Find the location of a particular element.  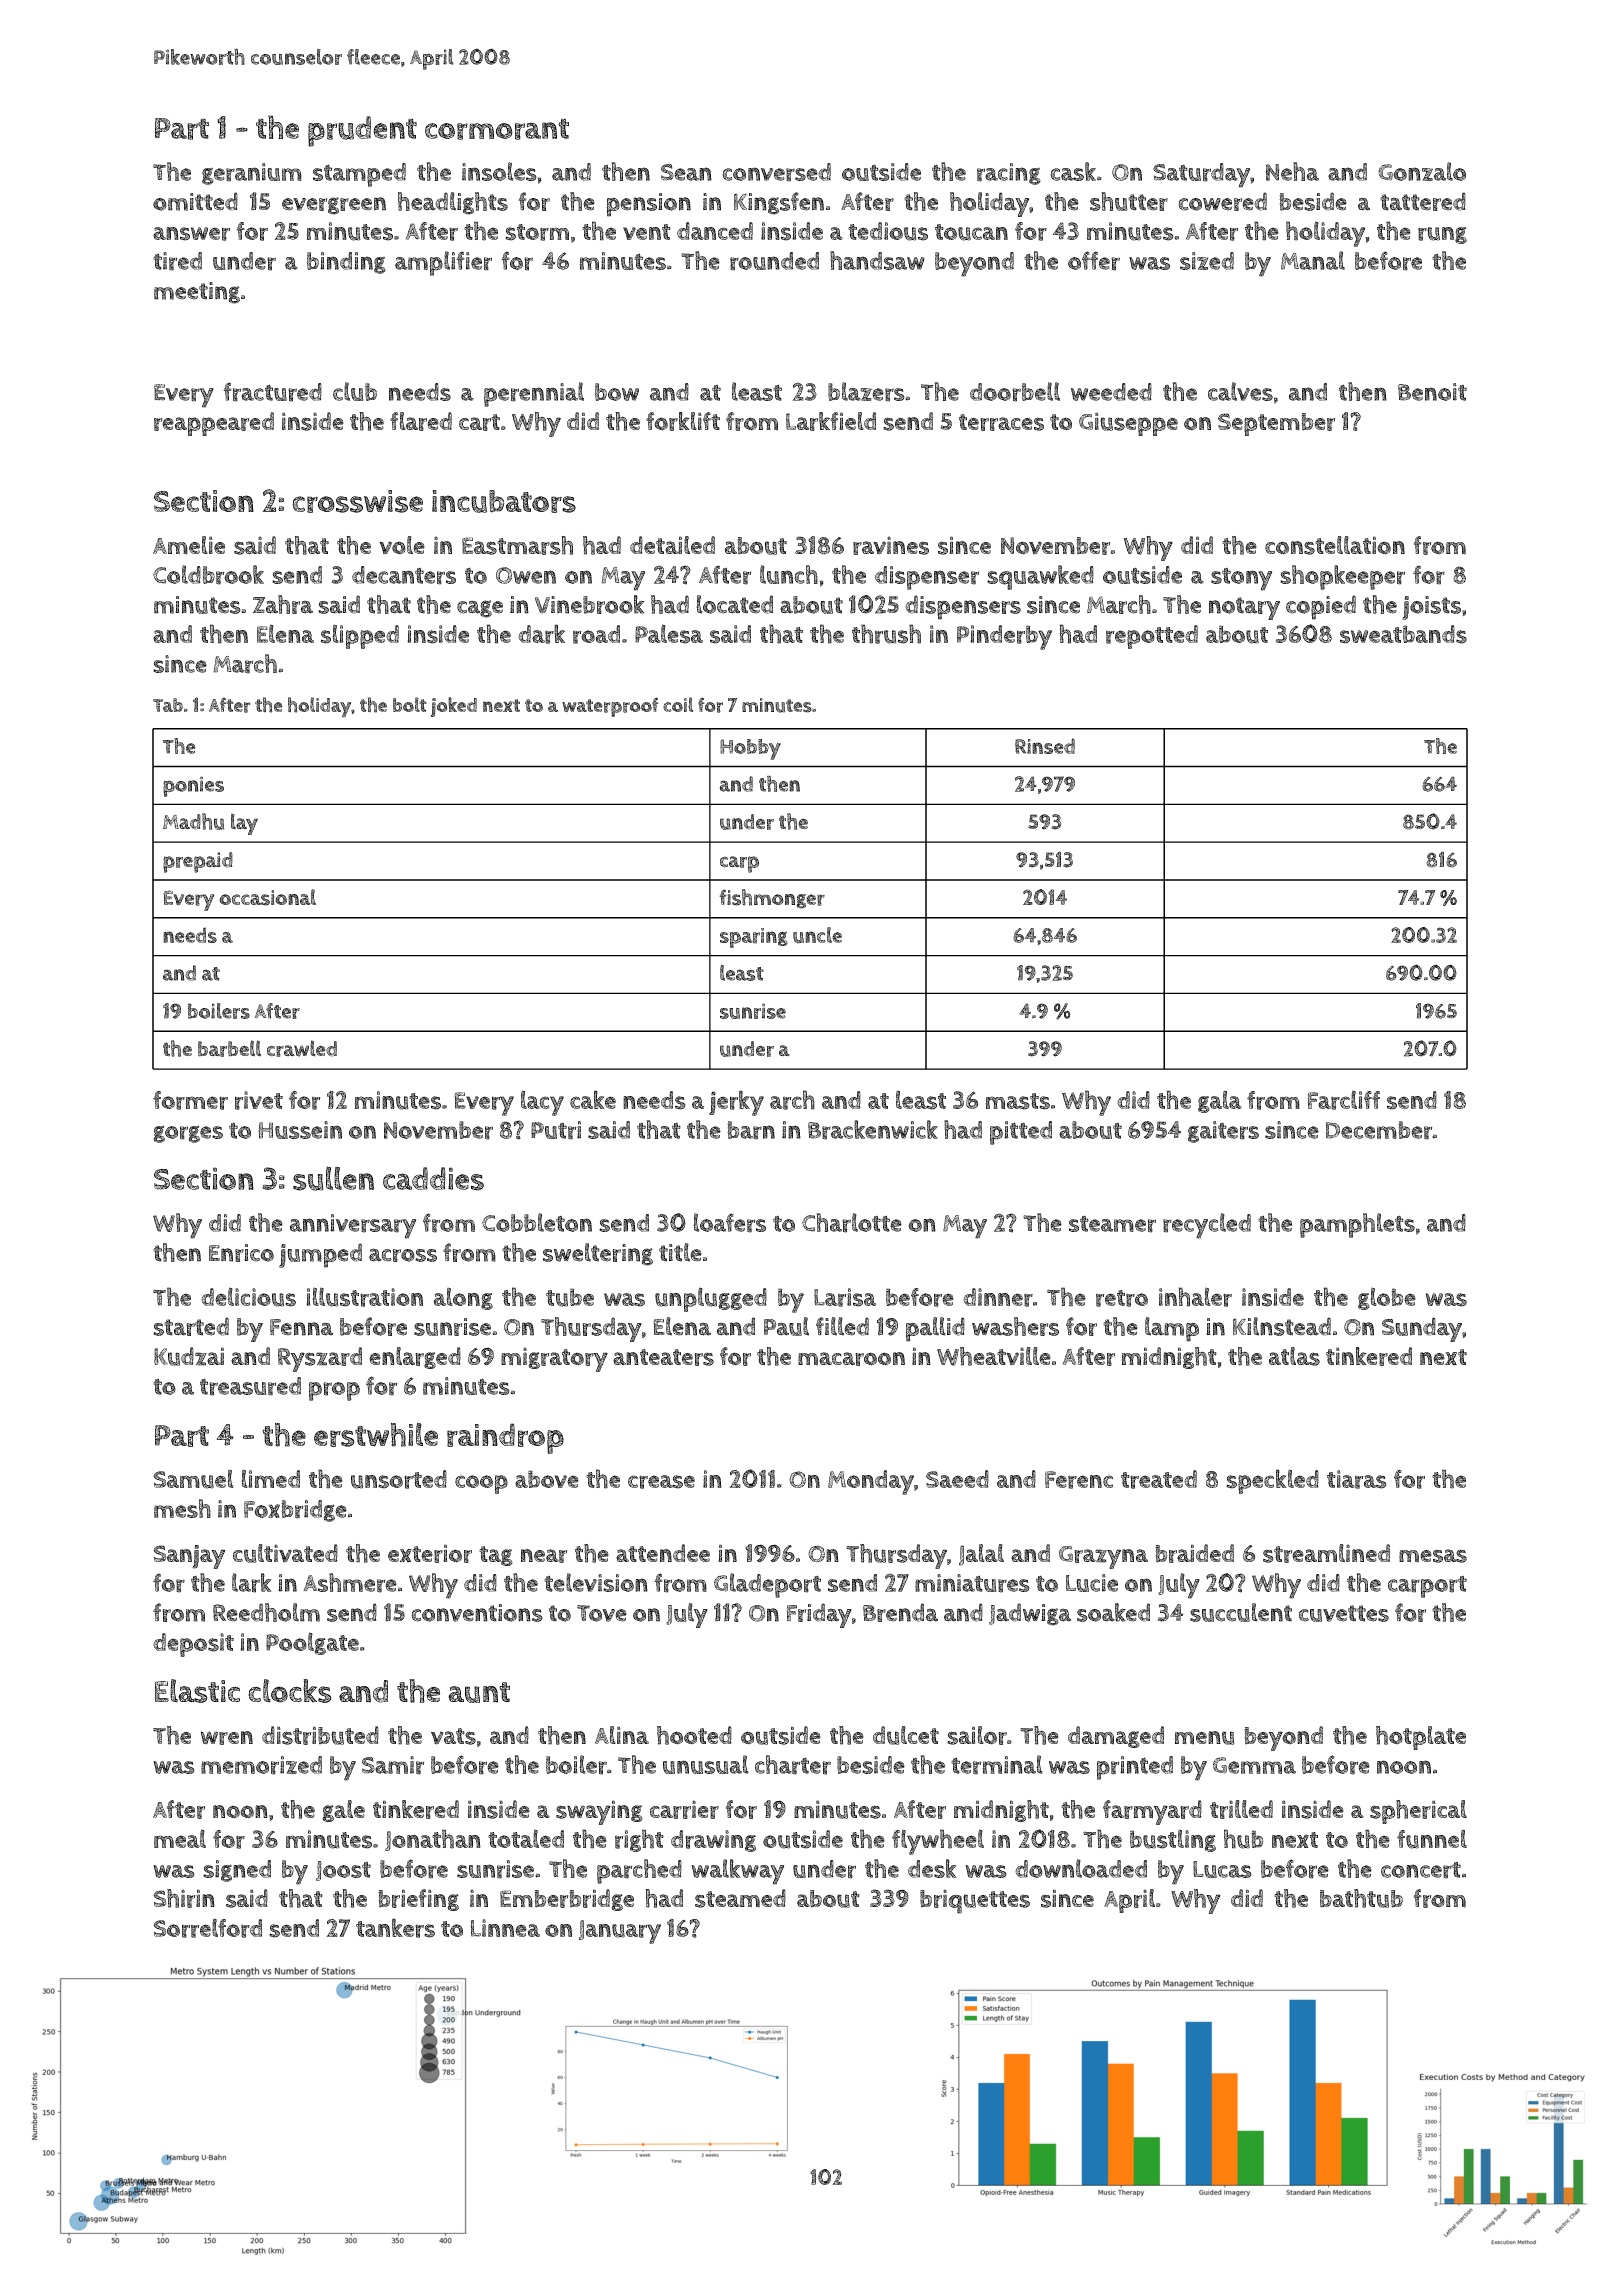

globe is located at coordinates (1387, 1298).
